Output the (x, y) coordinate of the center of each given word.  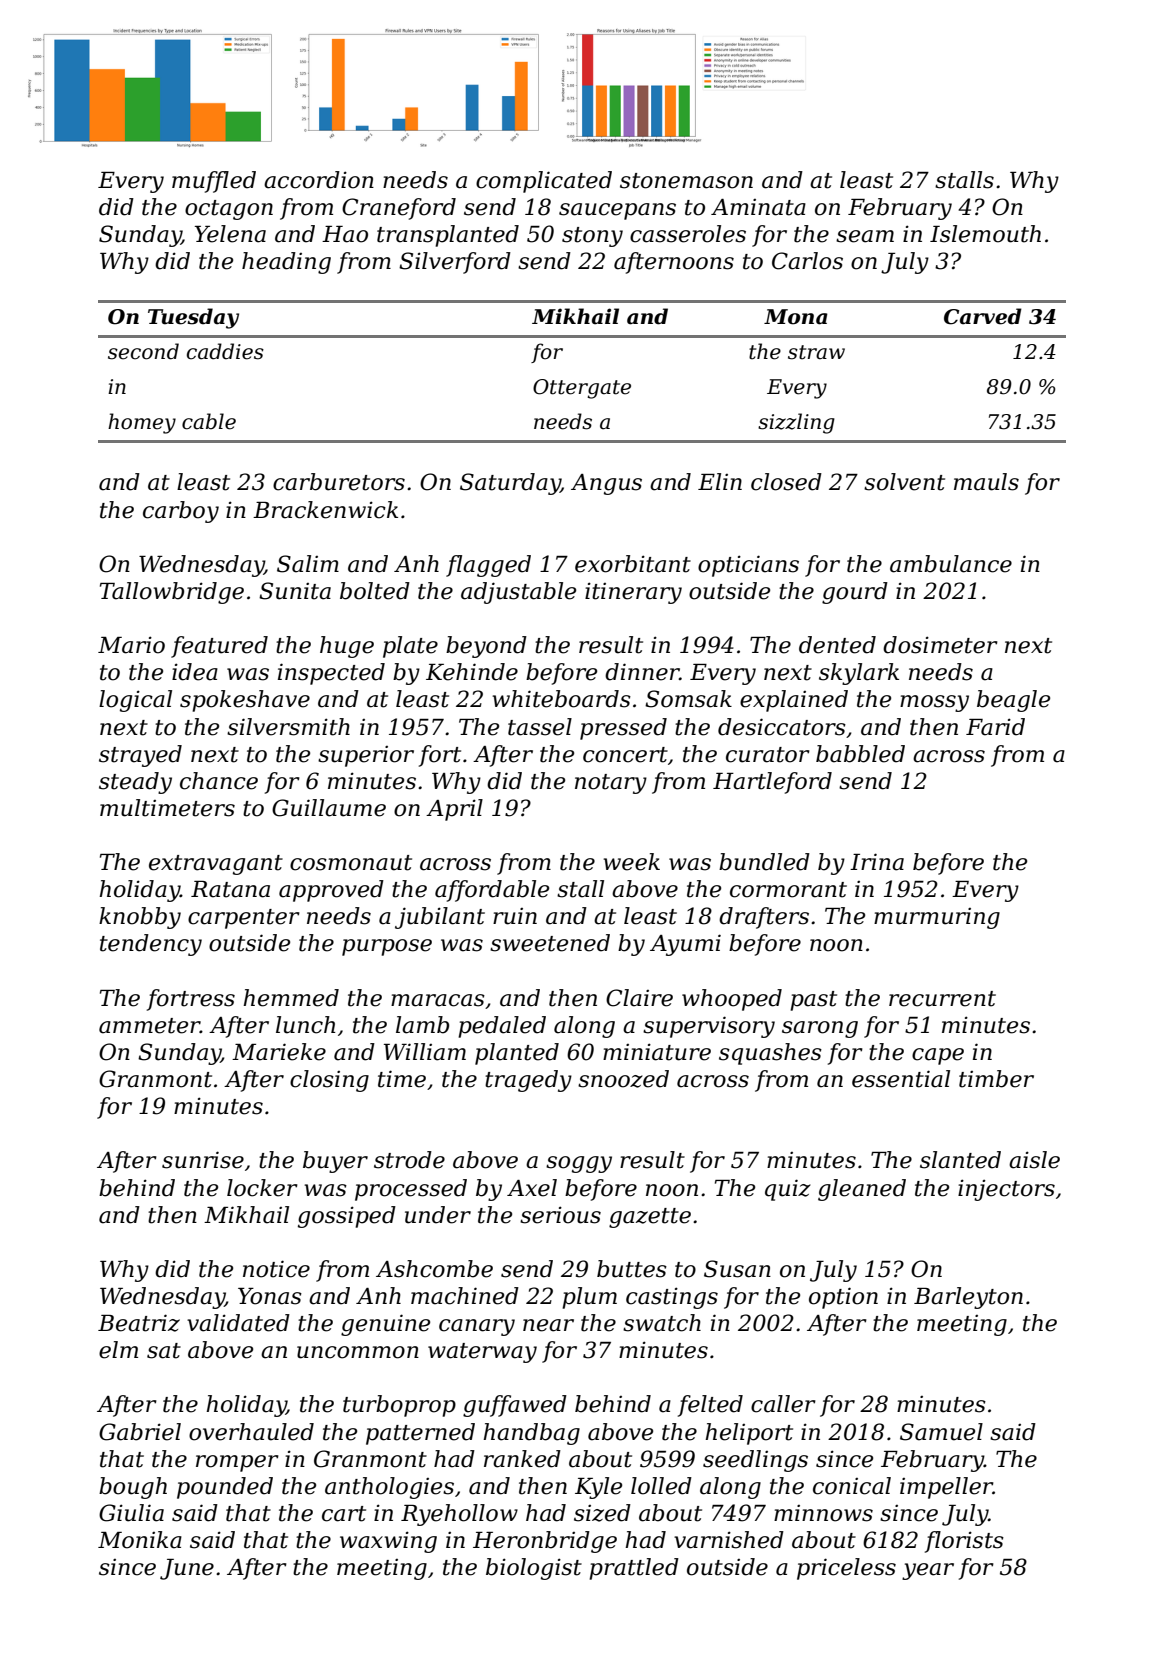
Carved (983, 316)
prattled (634, 1569)
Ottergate (582, 389)
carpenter (244, 919)
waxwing (388, 1542)
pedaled (502, 1027)
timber (996, 1079)
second (143, 351)
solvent (904, 482)
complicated (544, 182)
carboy (181, 512)
